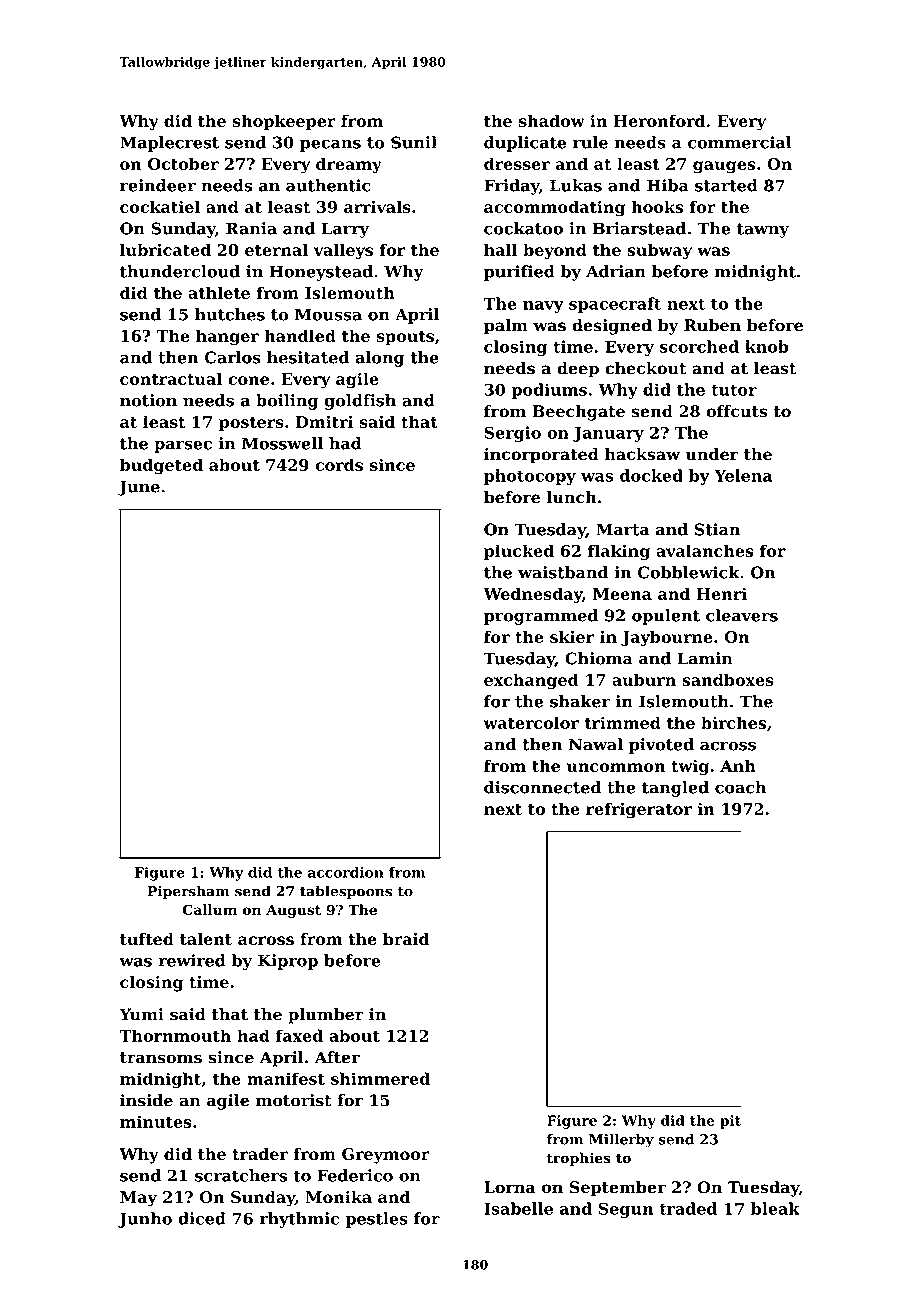 This screenshot has height=1308, width=924. I want to click on refrigerator, so click(639, 810).
